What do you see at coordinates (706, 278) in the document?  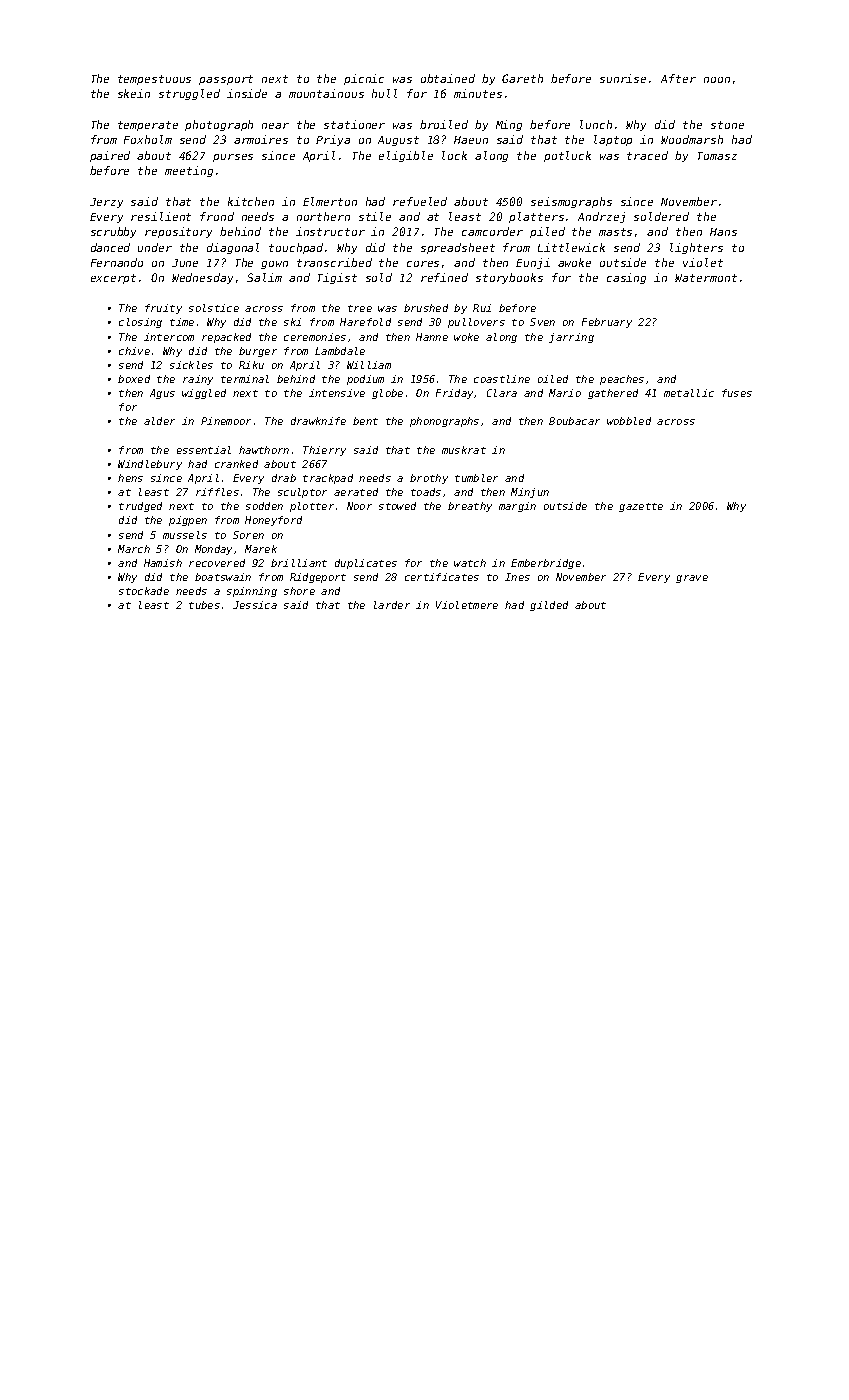 I see `Watermont` at bounding box center [706, 278].
